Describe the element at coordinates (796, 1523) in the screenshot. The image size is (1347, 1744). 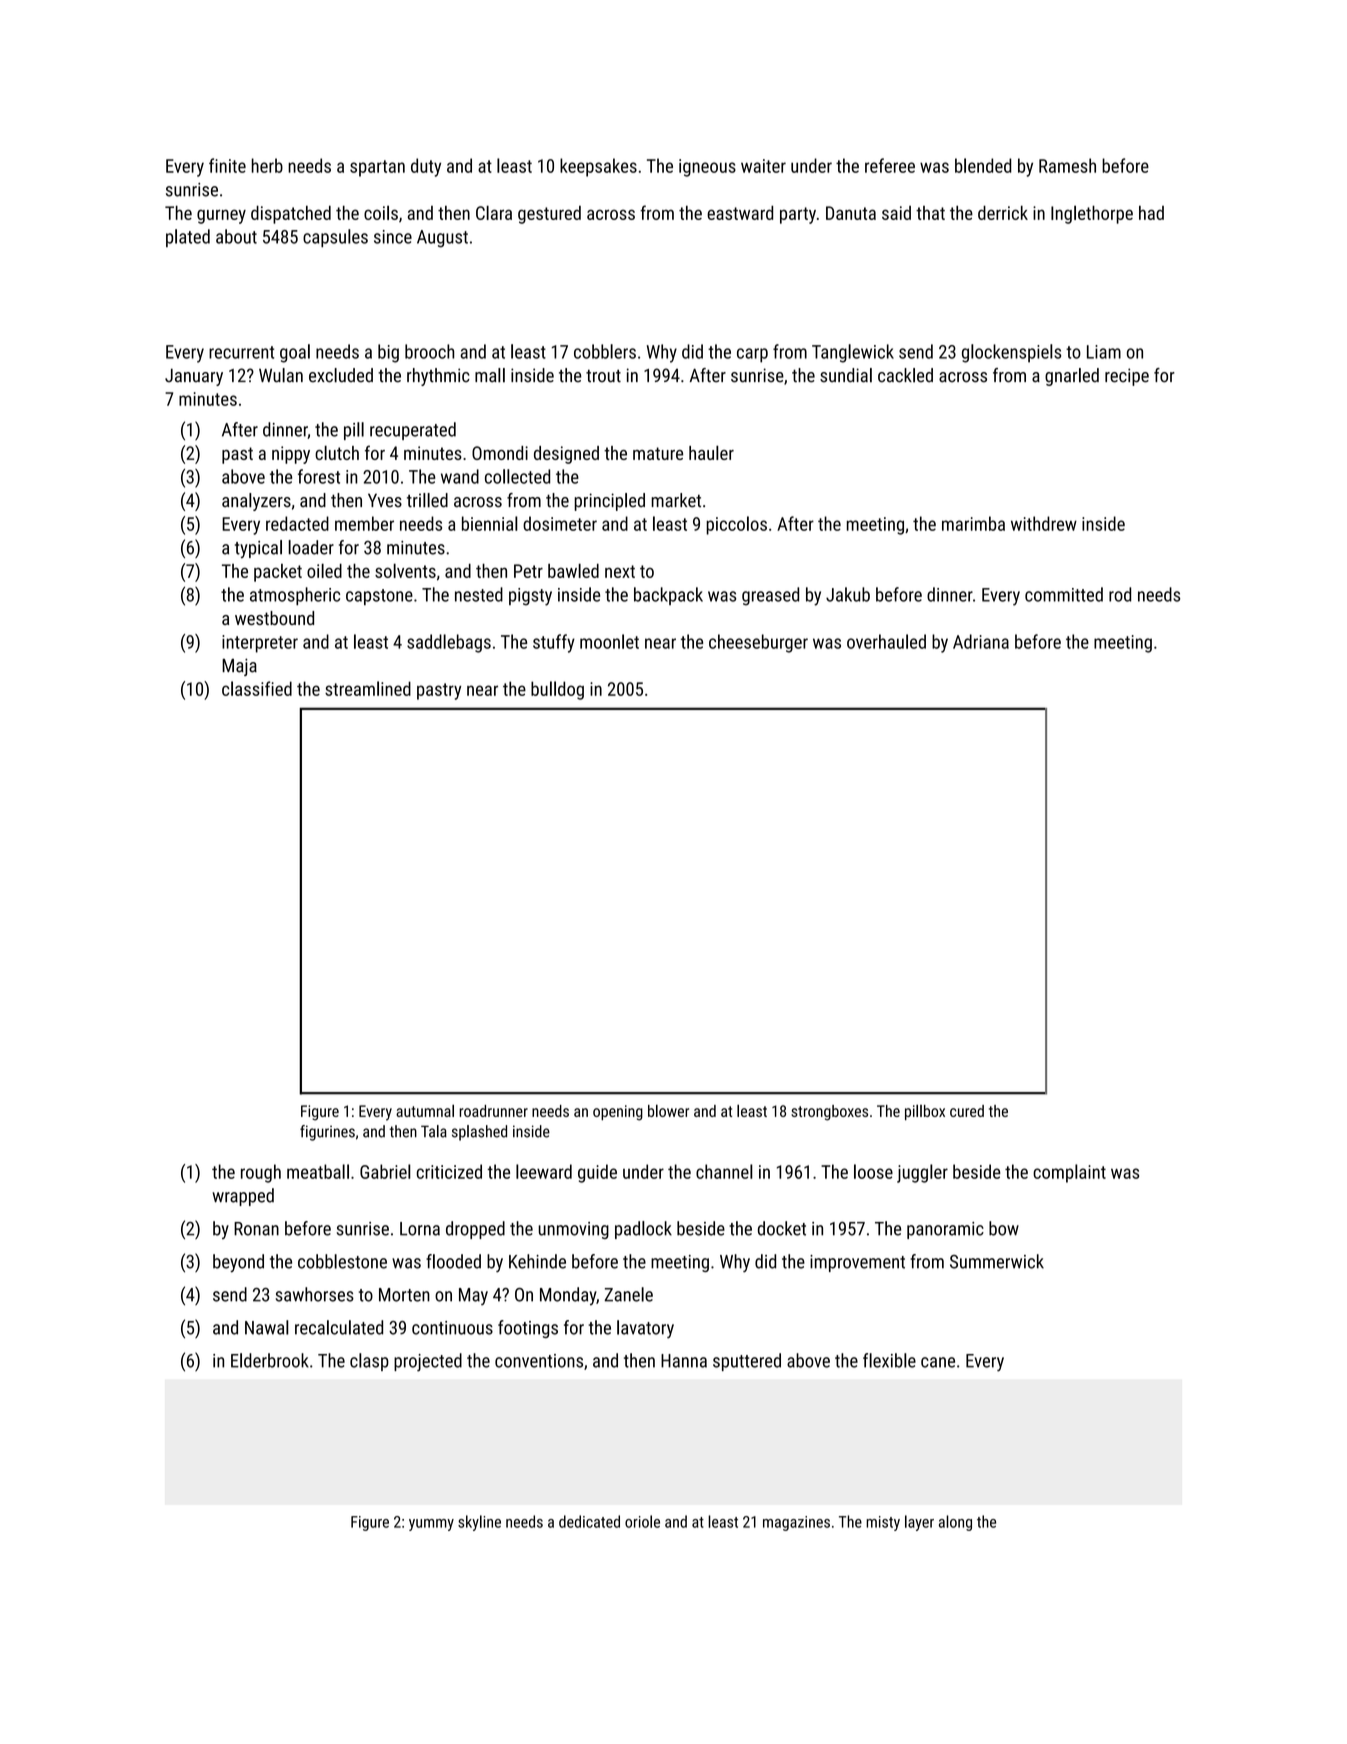
I see `magazines` at that location.
